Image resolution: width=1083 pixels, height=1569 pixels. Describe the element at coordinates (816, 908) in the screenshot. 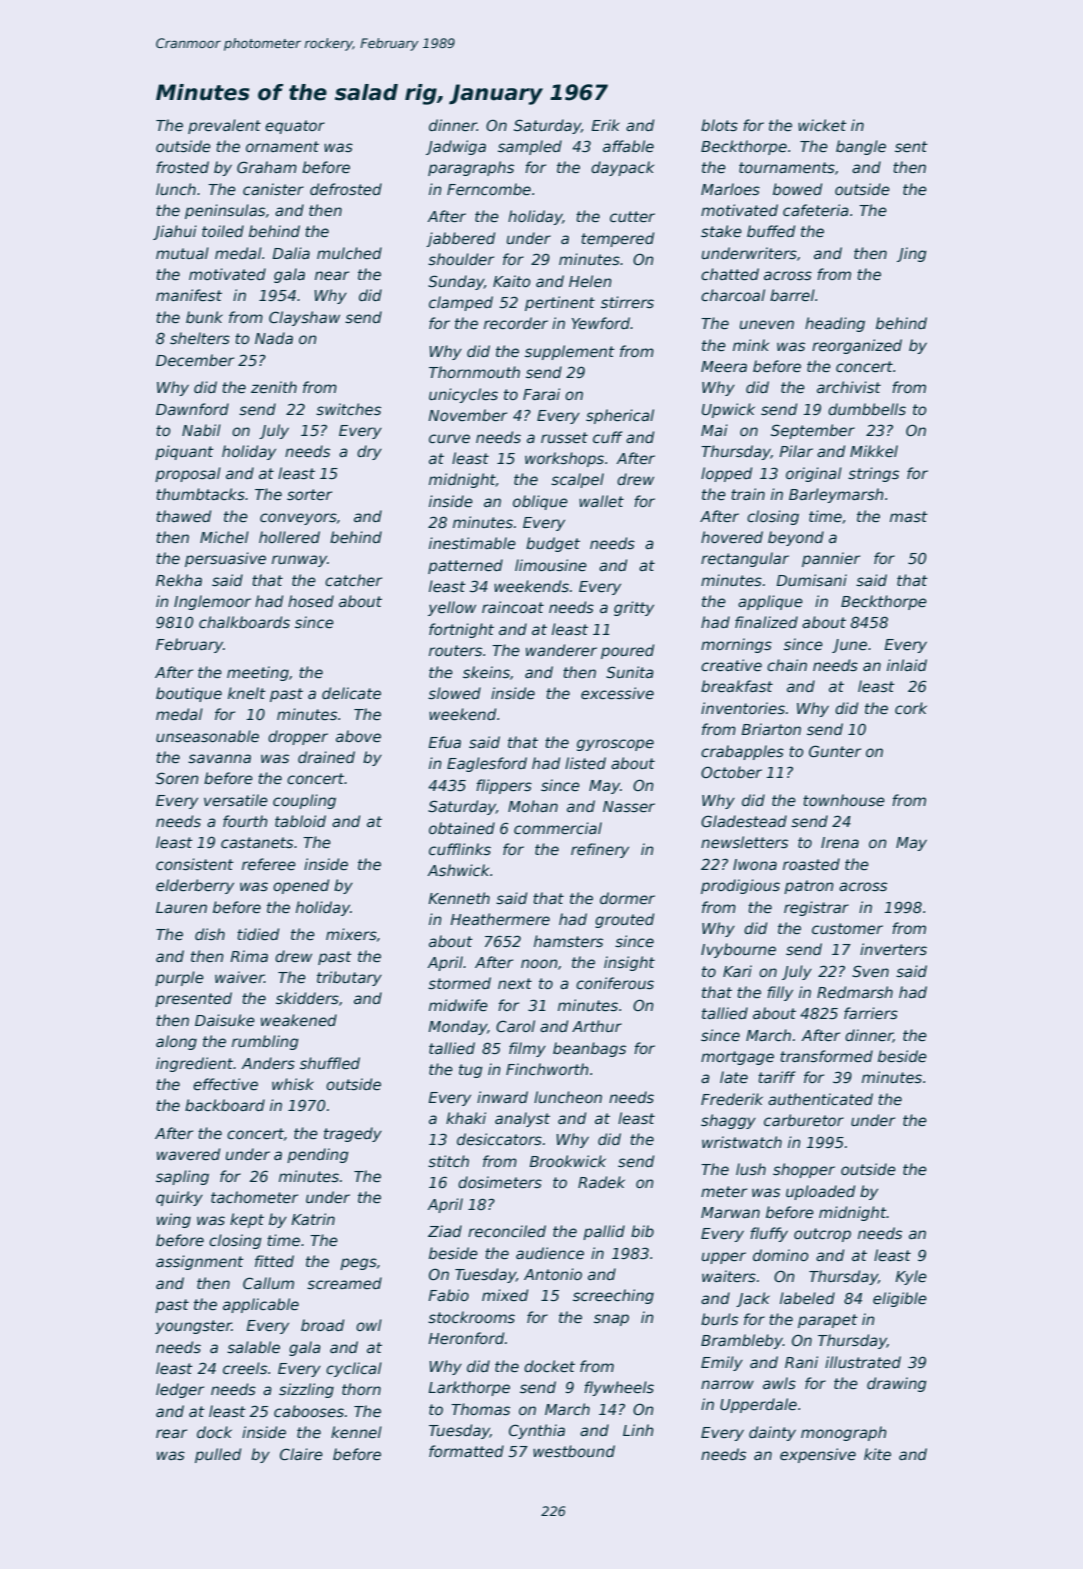

I see `registrar` at that location.
